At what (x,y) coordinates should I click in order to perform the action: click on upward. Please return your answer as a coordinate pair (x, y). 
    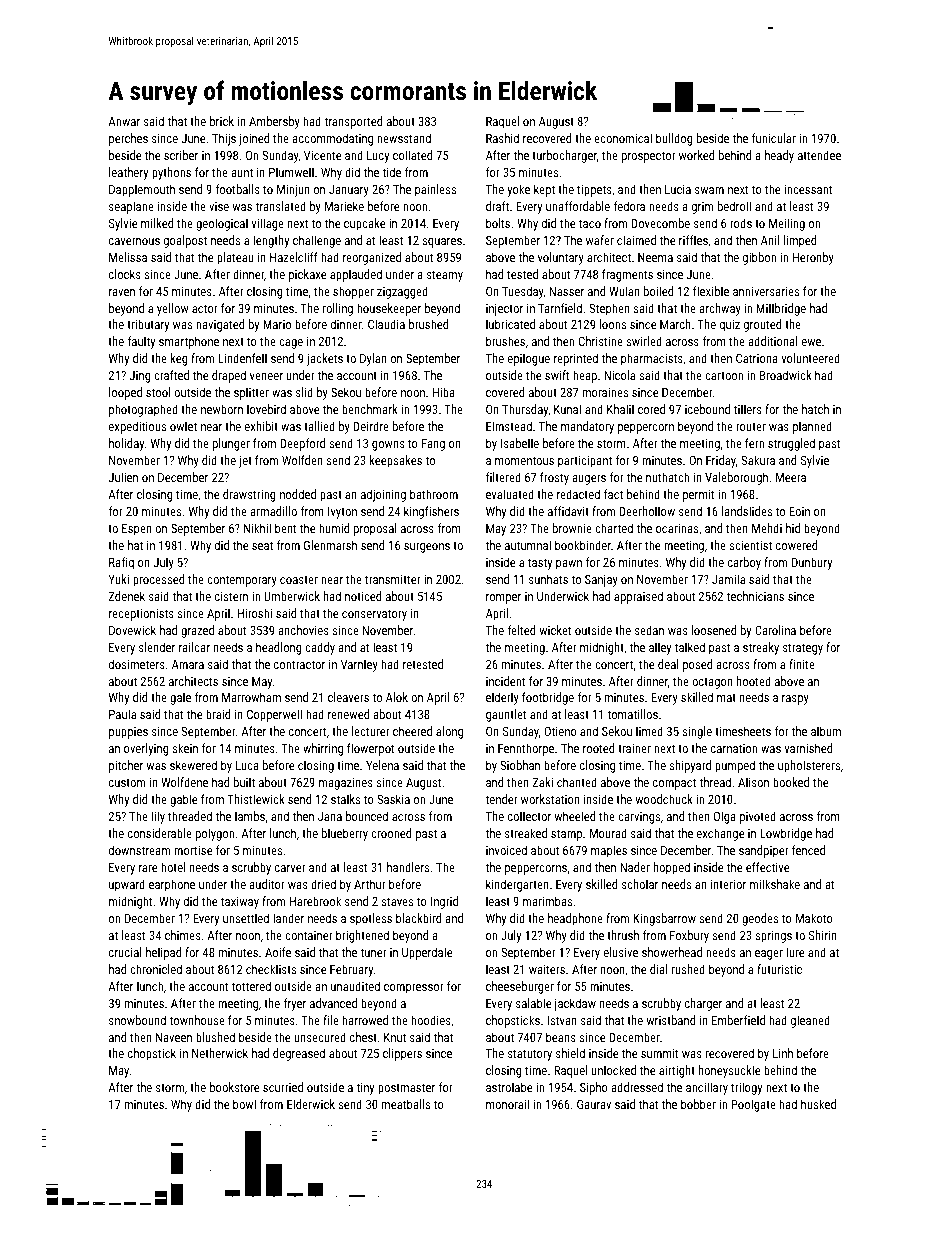
    Looking at the image, I should click on (127, 885).
